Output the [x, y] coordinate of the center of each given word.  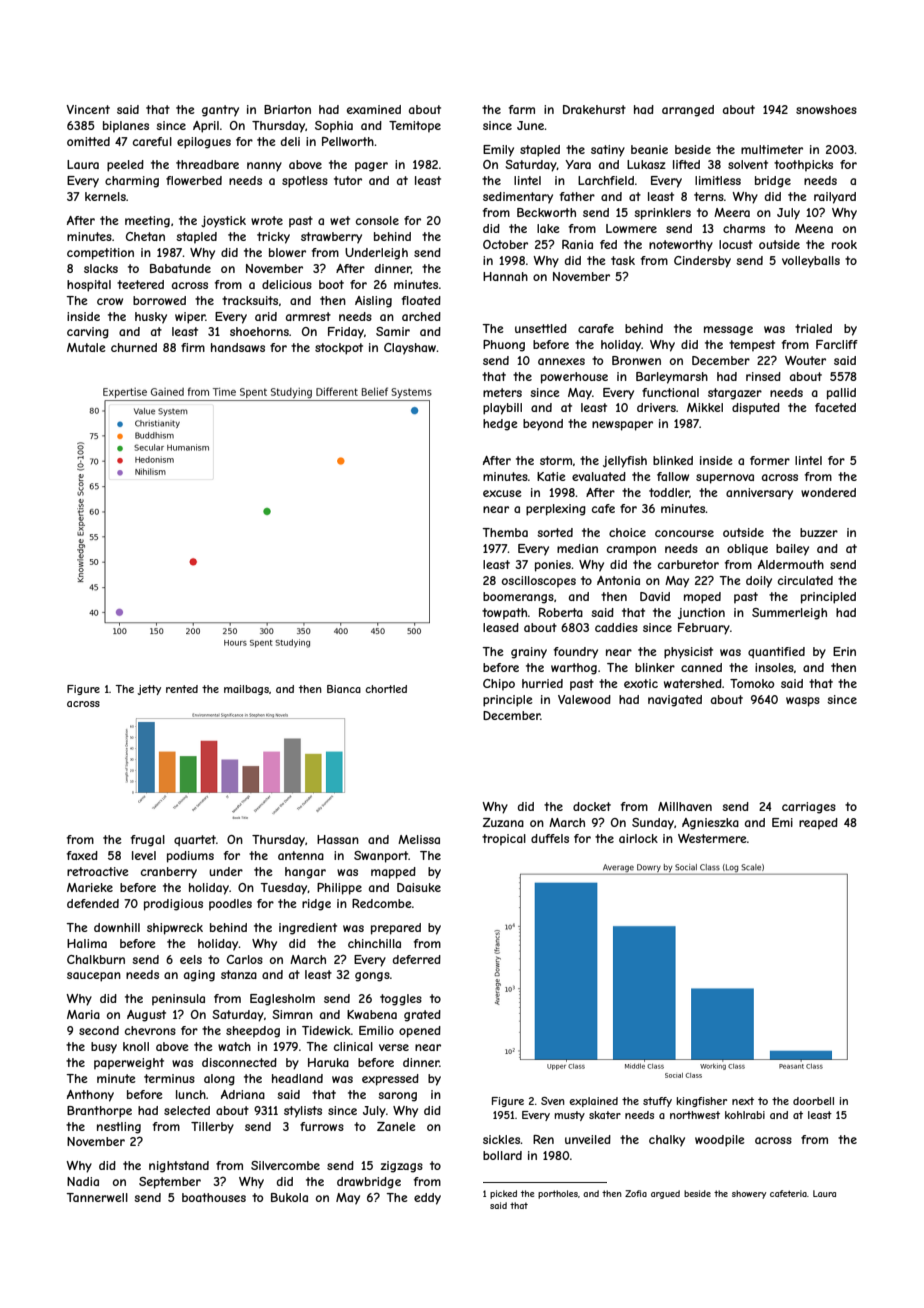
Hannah [505, 276]
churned [134, 347]
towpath [504, 614]
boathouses [214, 1197]
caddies [616, 627]
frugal [148, 841]
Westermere [712, 838]
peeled [125, 166]
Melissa [419, 839]
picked [503, 1194]
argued [665, 1194]
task [623, 260]
